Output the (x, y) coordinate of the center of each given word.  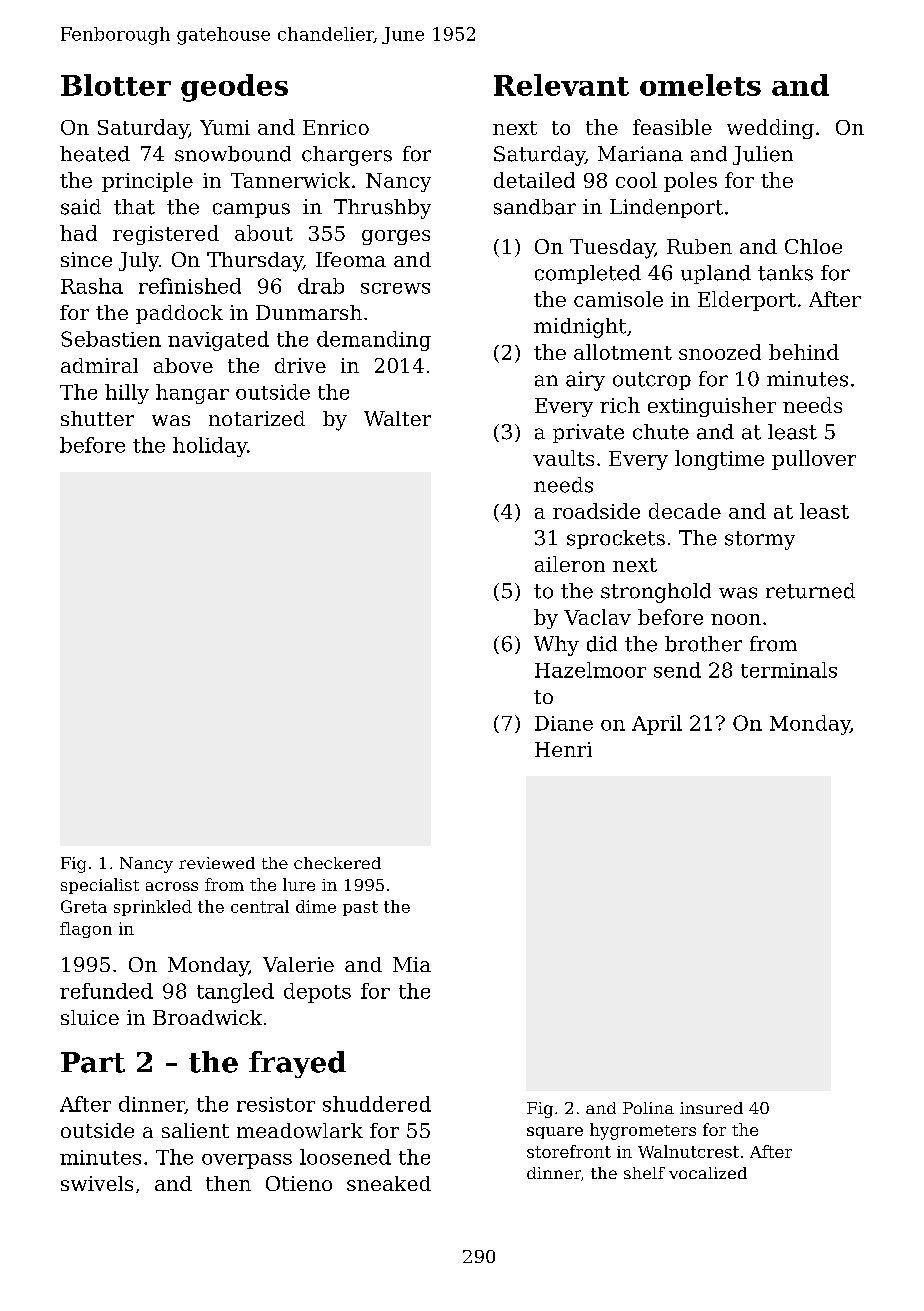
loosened (345, 1157)
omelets (700, 85)
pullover (814, 460)
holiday (210, 447)
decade (685, 511)
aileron (570, 564)
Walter (397, 418)
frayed (297, 1064)
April (657, 725)
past (360, 908)
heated (95, 154)
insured (711, 1108)
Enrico (336, 127)
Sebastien (111, 339)
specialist (100, 886)
